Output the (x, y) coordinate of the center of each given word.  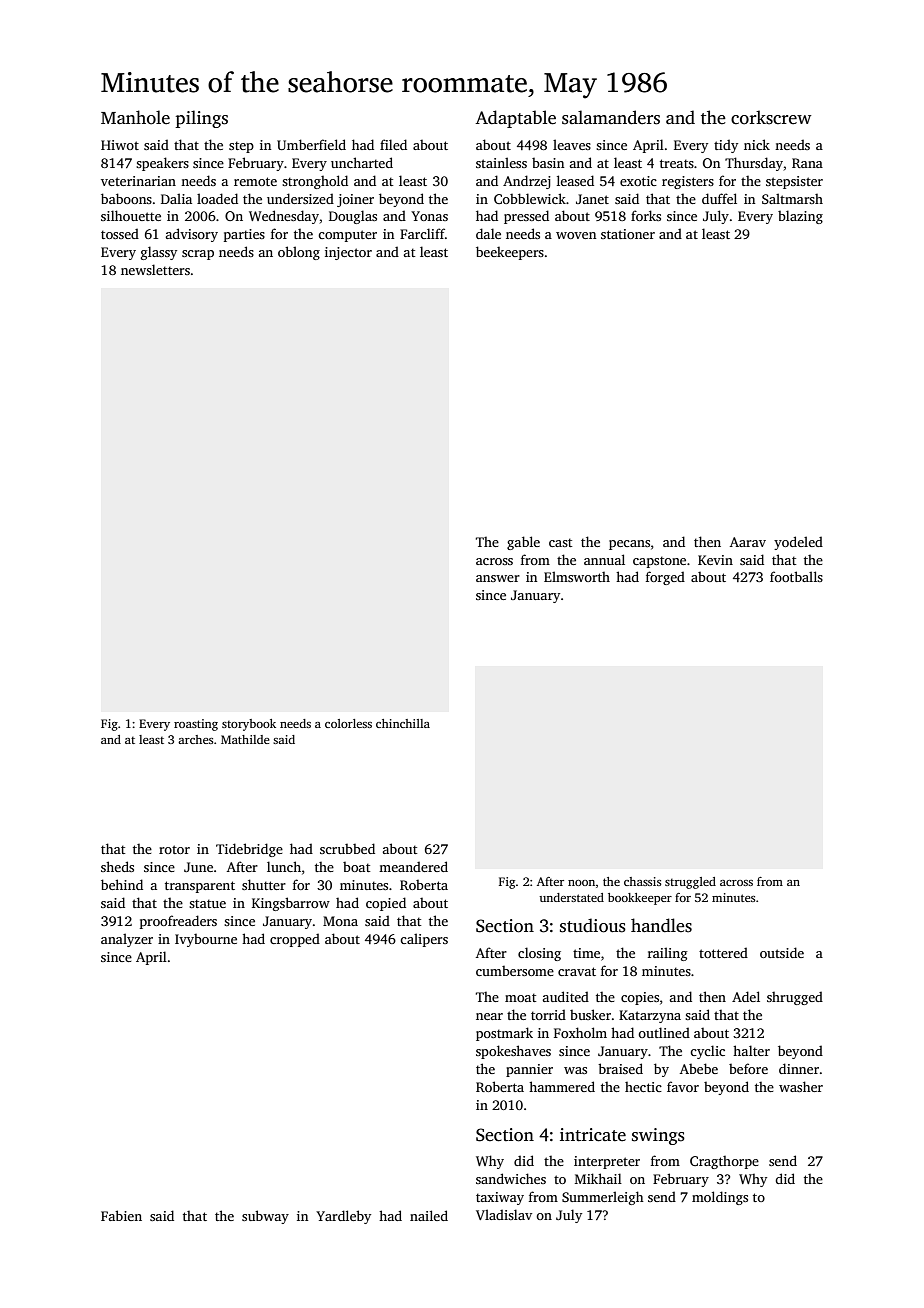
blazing (800, 217)
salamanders (611, 117)
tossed (120, 233)
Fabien (121, 1215)
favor (683, 1086)
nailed (429, 1215)
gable (523, 543)
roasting (196, 725)
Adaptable (515, 119)
